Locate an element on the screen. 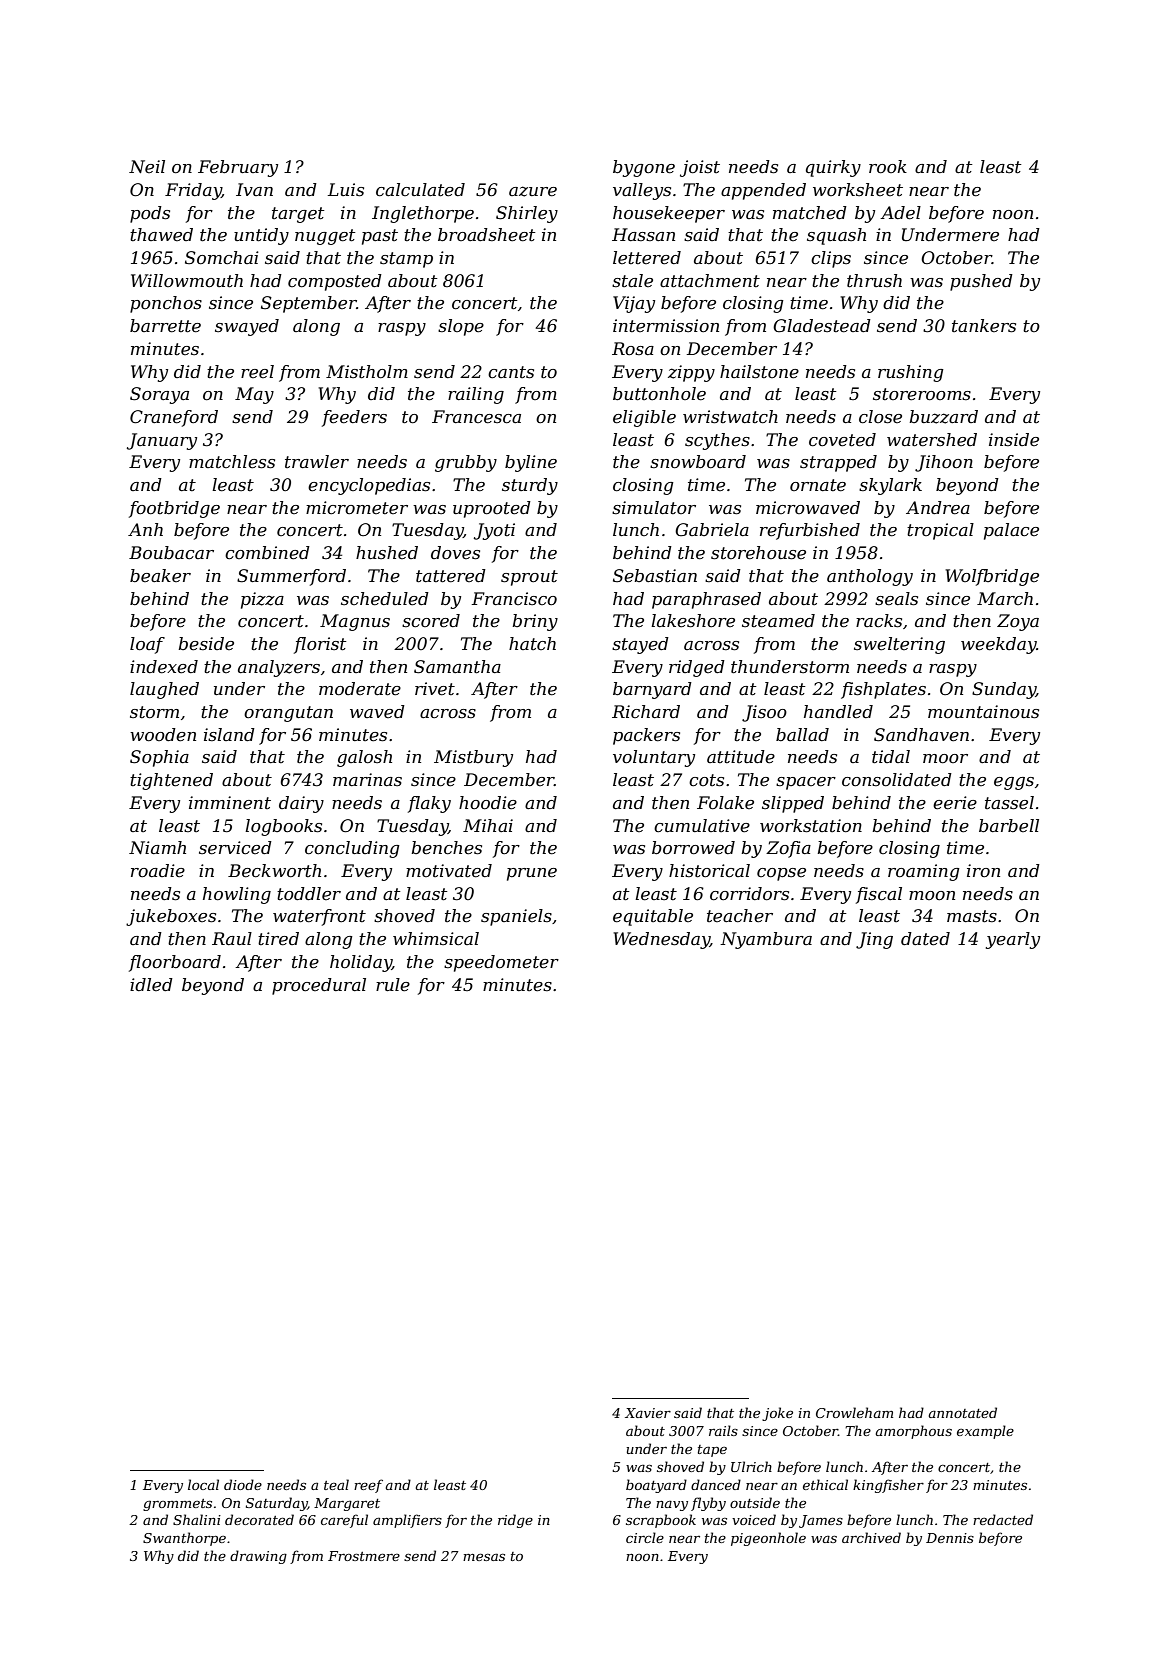 The image size is (1170, 1655). September is located at coordinates (309, 304).
